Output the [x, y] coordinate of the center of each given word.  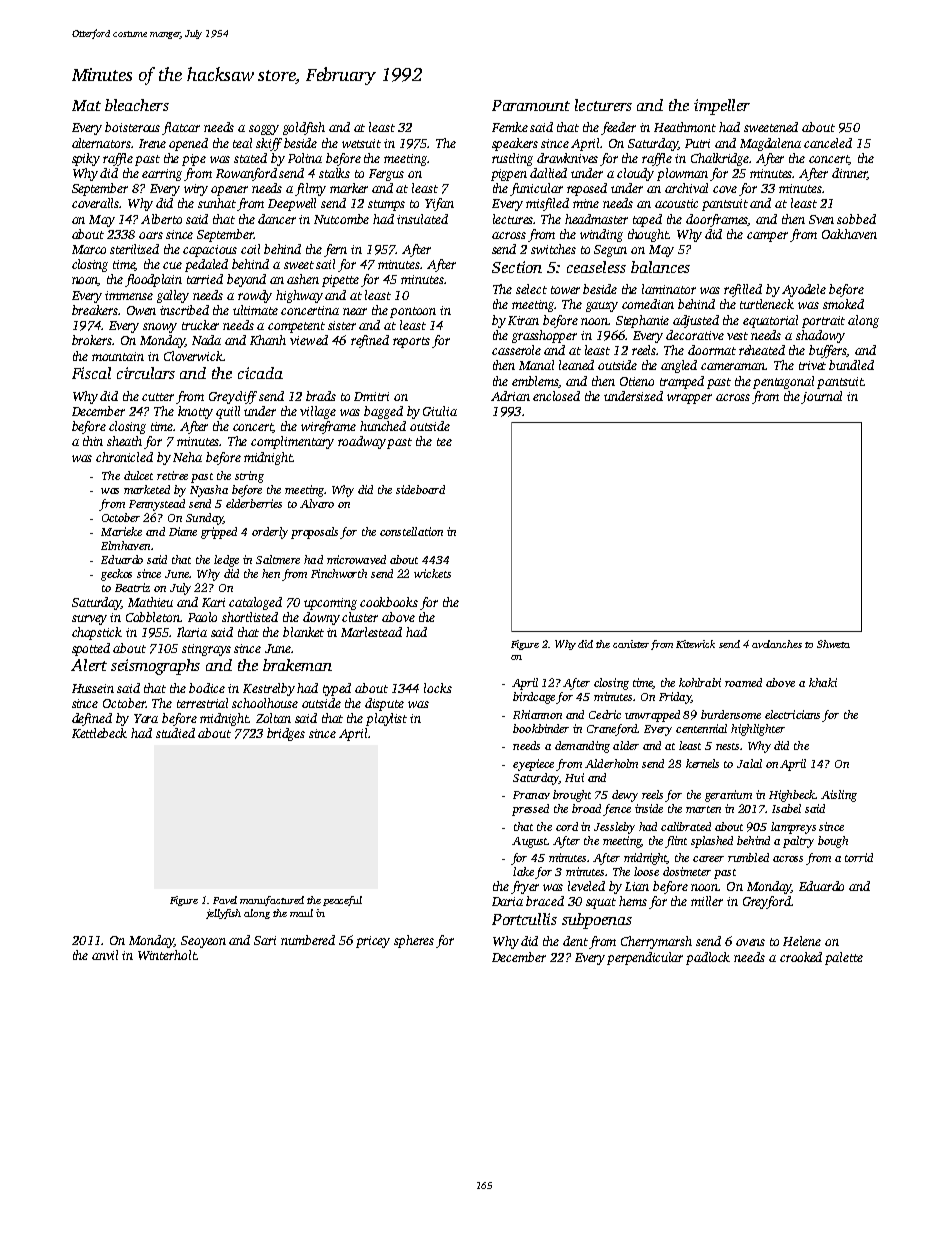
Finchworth [339, 573]
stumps [386, 205]
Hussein [93, 688]
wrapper [689, 399]
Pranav [531, 795]
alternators [101, 143]
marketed [147, 489]
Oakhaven [849, 234]
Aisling [839, 796]
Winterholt [167, 955]
